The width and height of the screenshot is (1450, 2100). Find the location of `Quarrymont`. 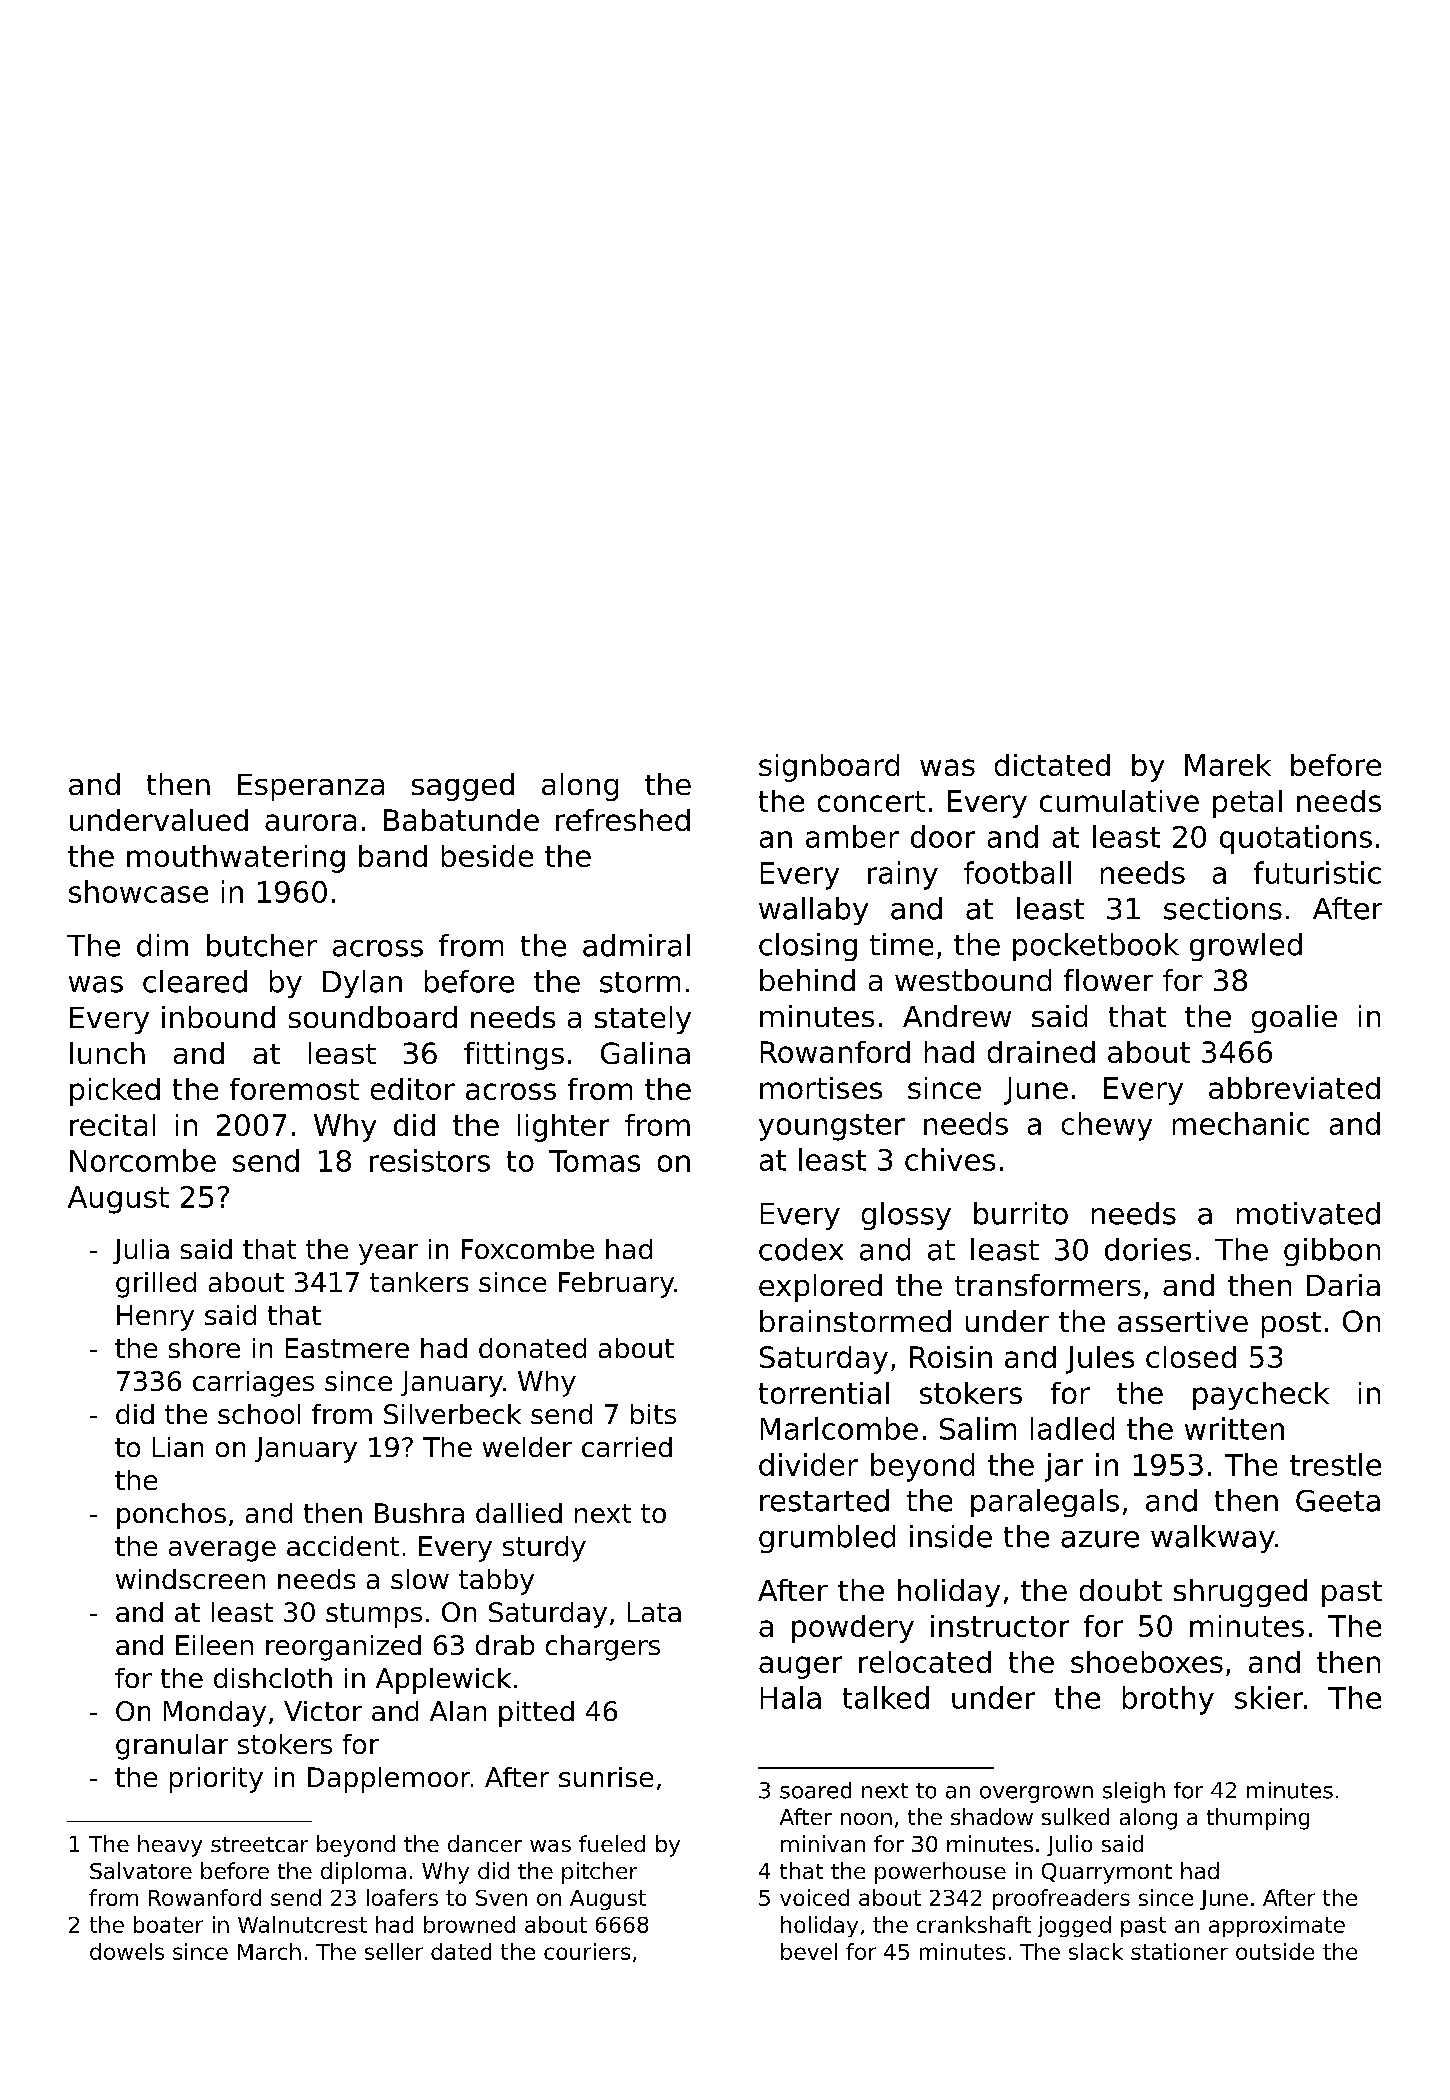

Quarrymont is located at coordinates (1107, 1873).
